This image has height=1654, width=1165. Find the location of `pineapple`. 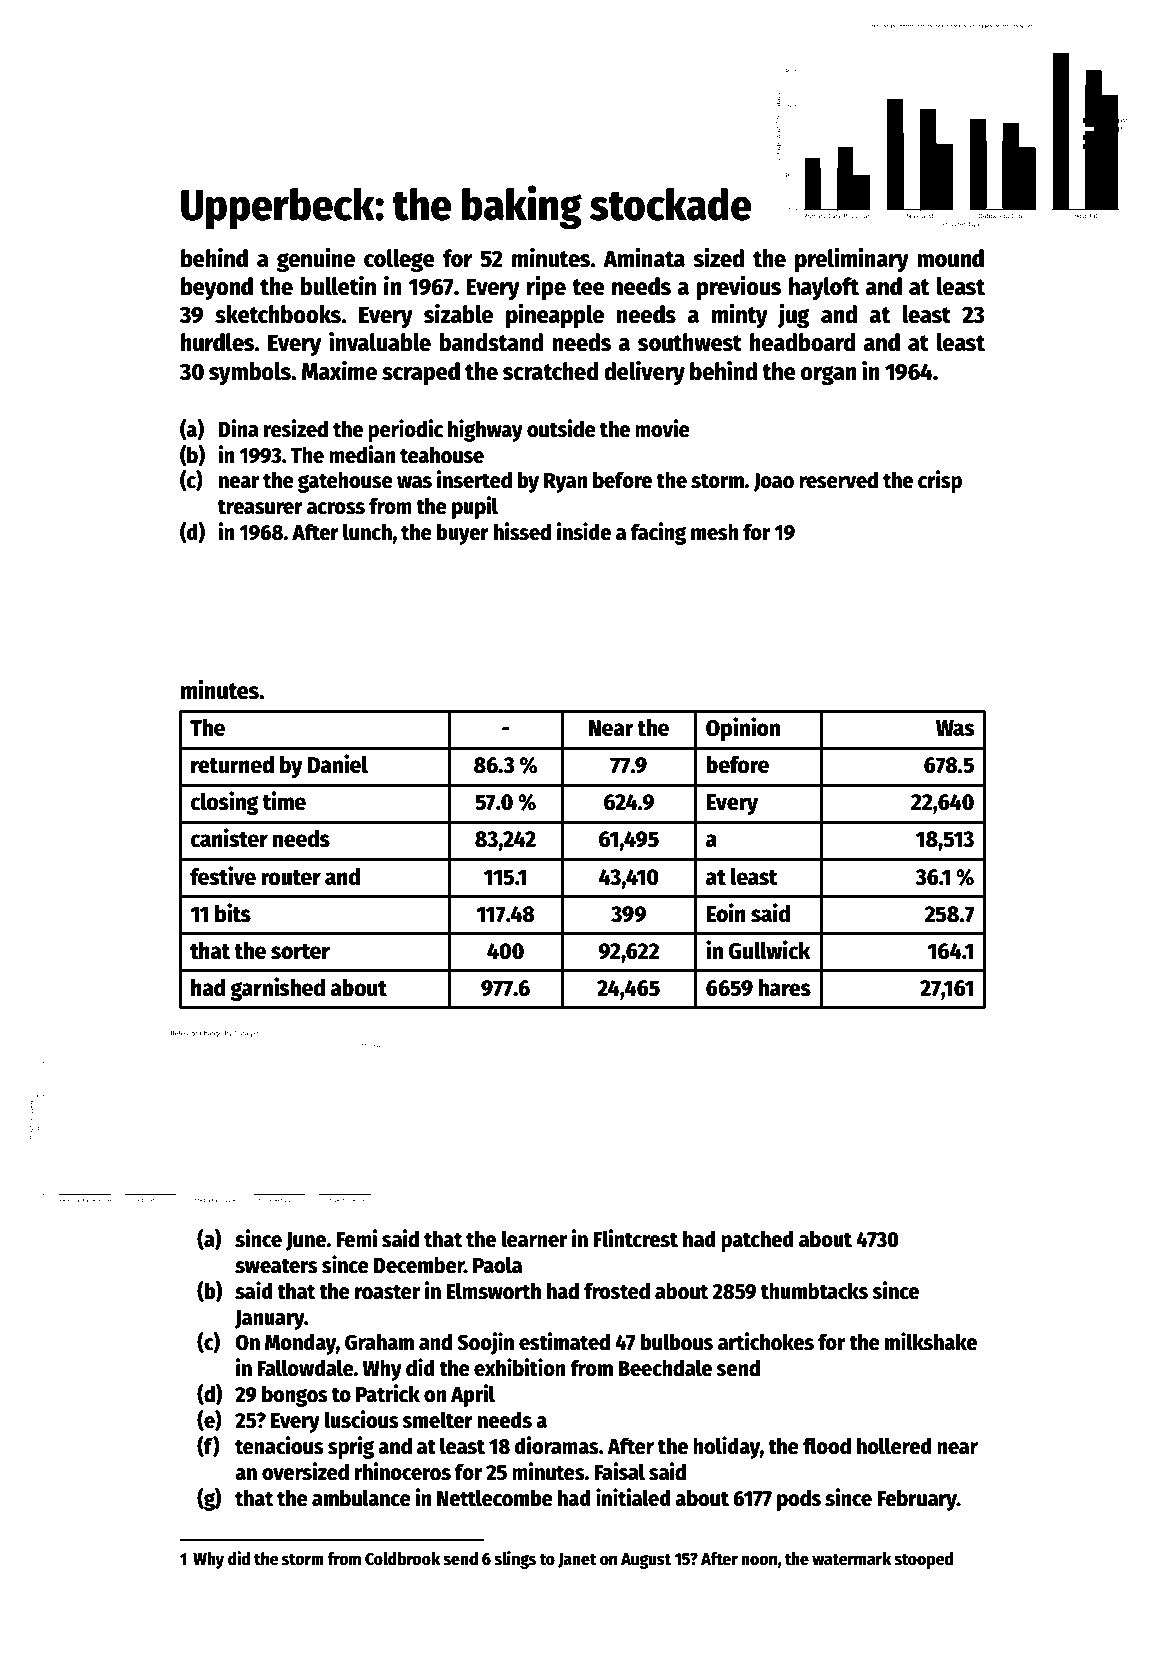

pineapple is located at coordinates (555, 316).
